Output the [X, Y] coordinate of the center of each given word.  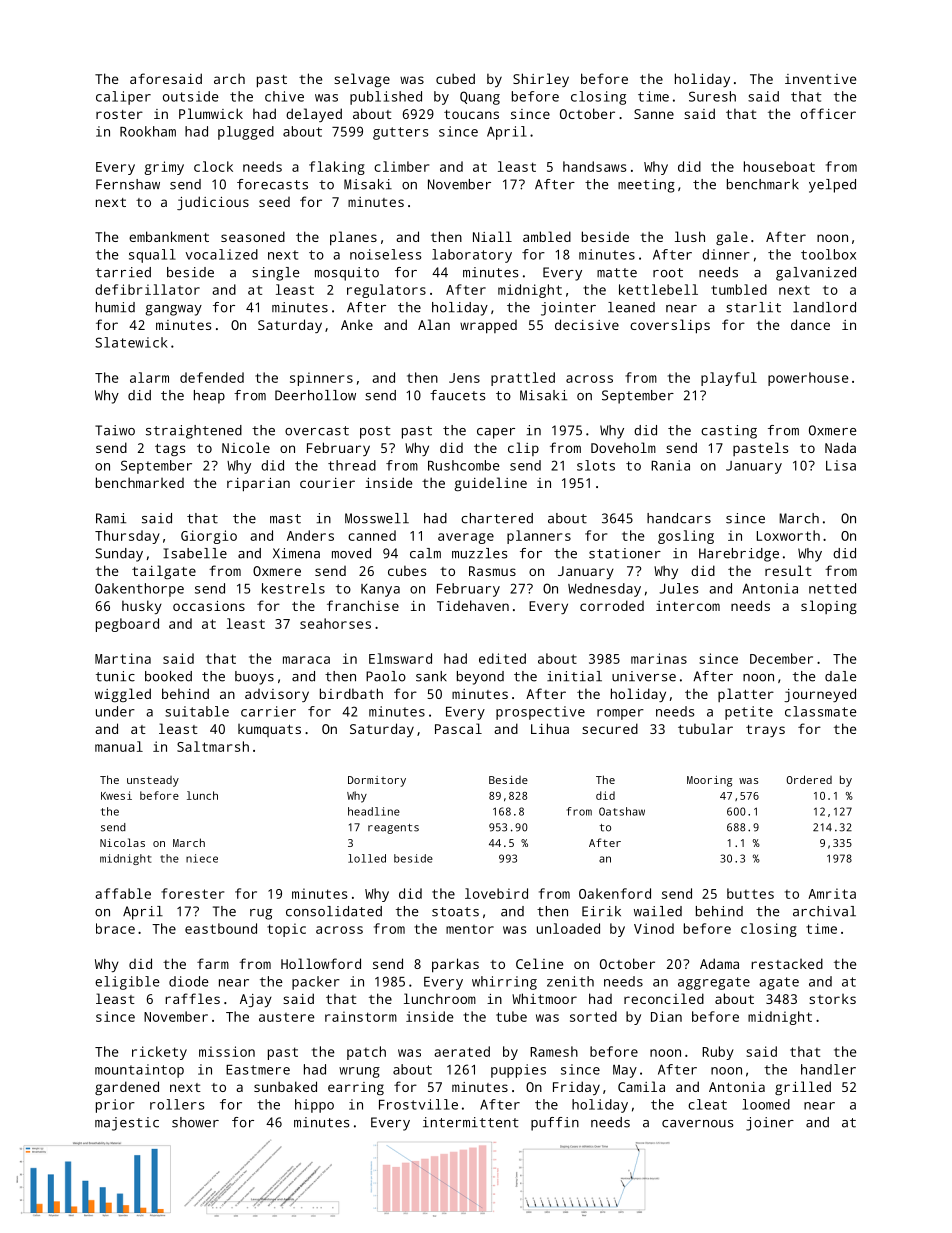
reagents [393, 829]
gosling [686, 537]
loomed [766, 1104]
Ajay [256, 1000]
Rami [111, 518]
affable [123, 893]
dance [810, 324]
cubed [455, 78]
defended [212, 377]
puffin [555, 1124]
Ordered [809, 779]
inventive [820, 79]
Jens [464, 378]
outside [191, 96]
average [466, 538]
